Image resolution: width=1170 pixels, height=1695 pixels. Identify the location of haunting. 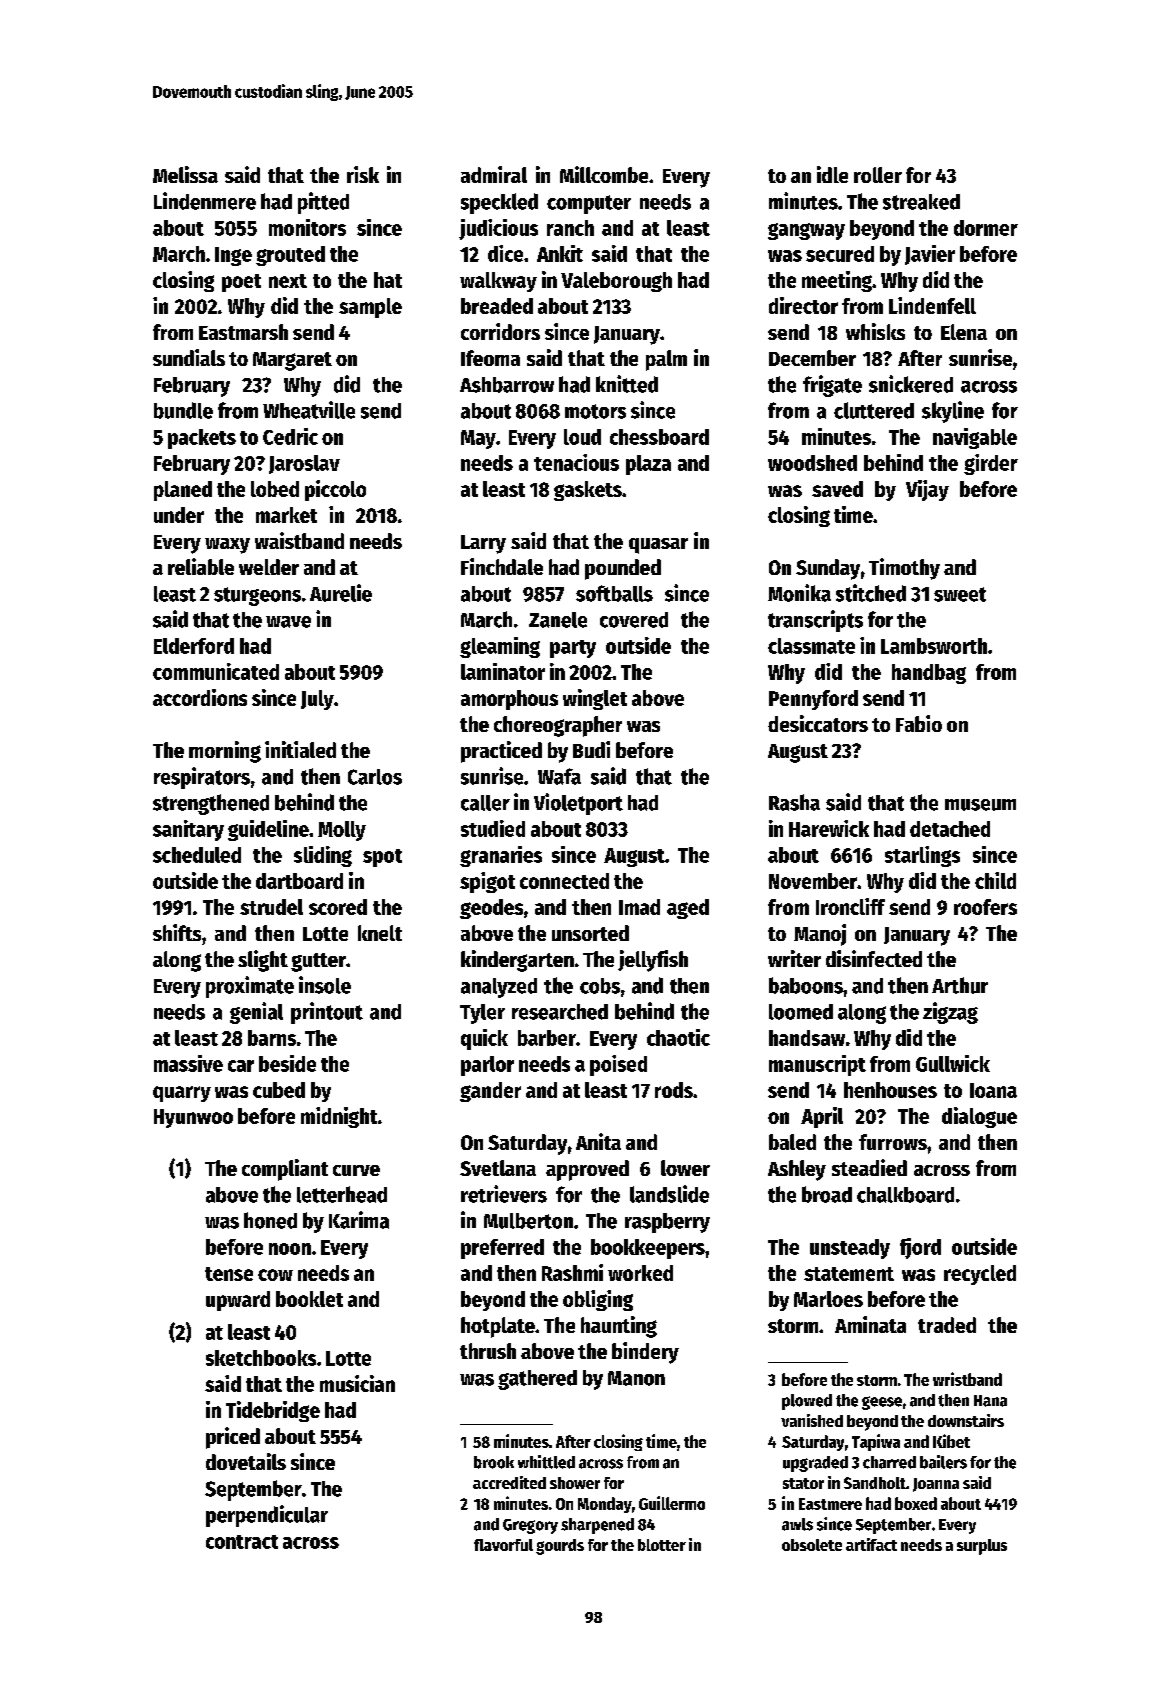
(619, 1327).
